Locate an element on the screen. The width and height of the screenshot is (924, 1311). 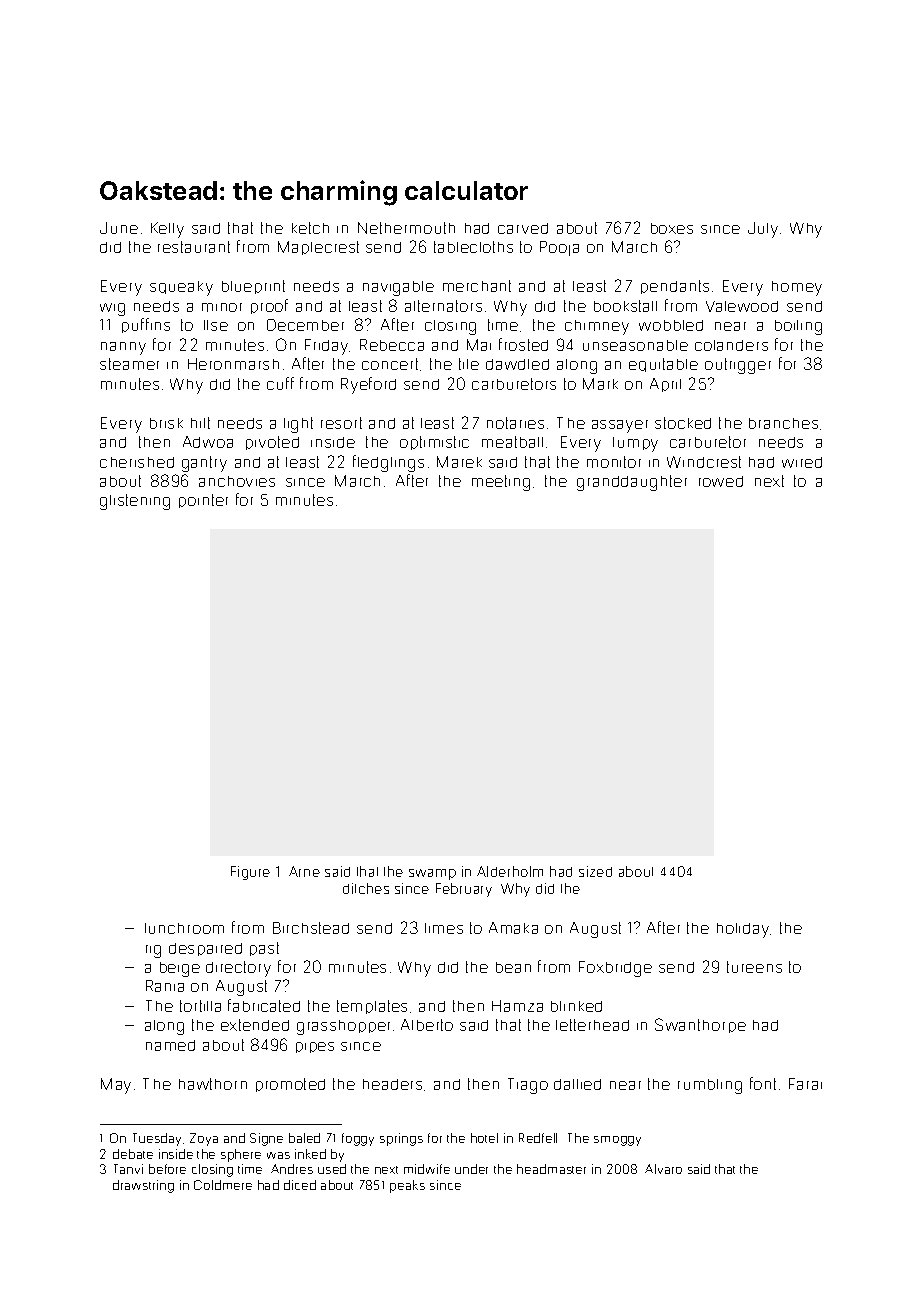
Farai is located at coordinates (805, 1084).
